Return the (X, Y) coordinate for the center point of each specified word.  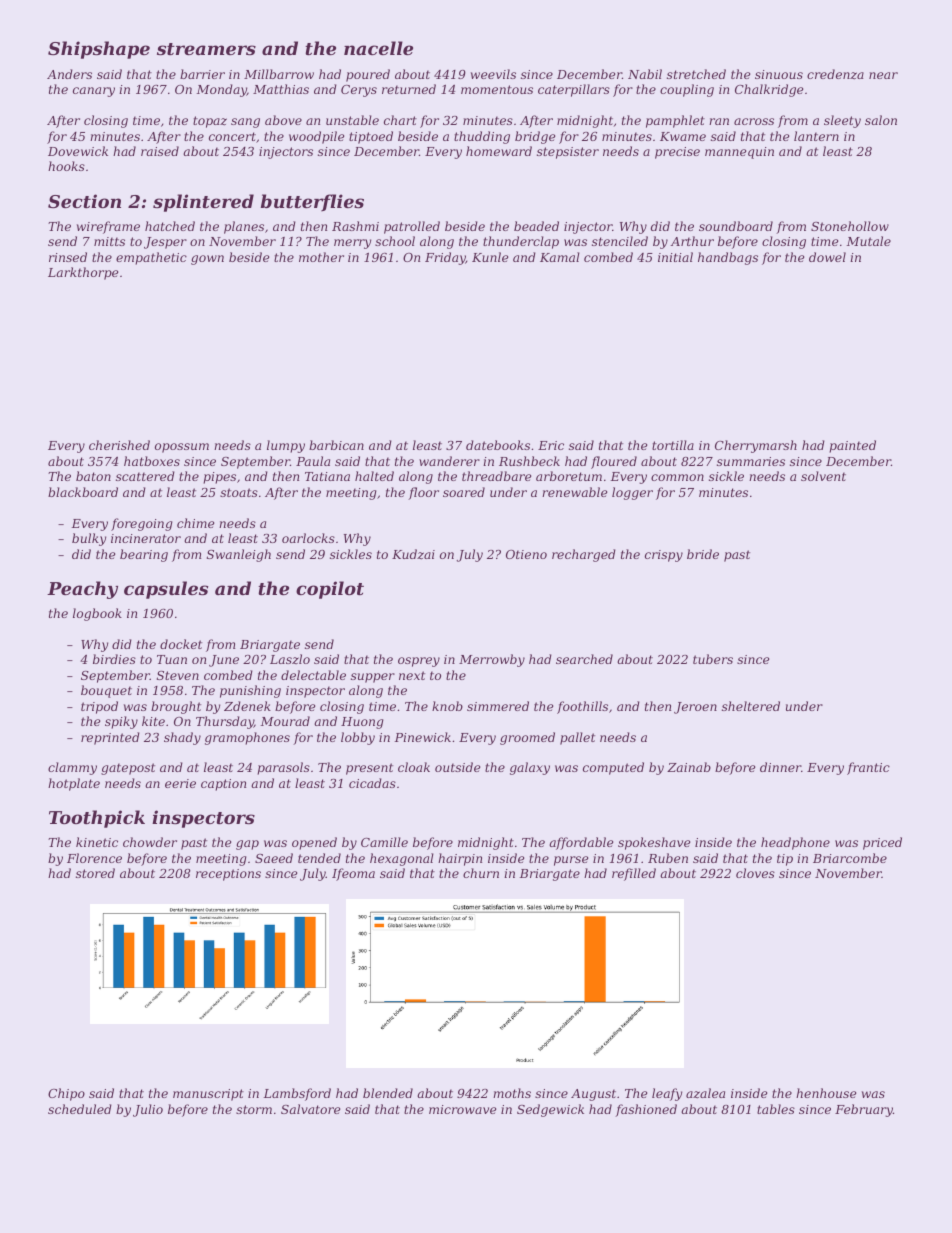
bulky (89, 539)
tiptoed (371, 137)
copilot (330, 590)
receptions (228, 875)
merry (352, 244)
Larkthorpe (83, 273)
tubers (713, 659)
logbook (97, 614)
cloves (755, 873)
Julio (148, 1110)
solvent (823, 476)
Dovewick (78, 151)
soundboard (736, 226)
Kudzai (413, 554)
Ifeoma (353, 874)
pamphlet (675, 121)
